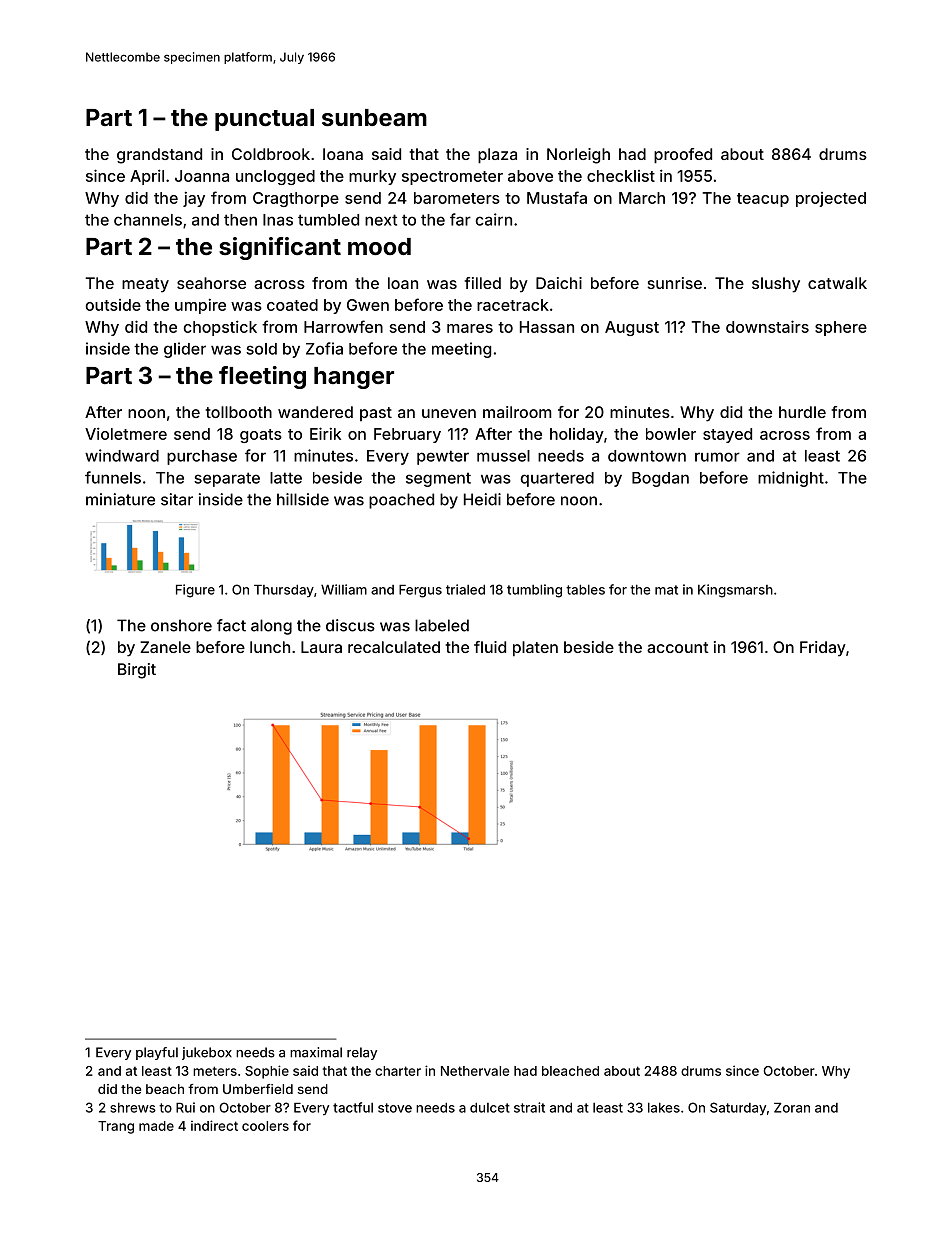 This screenshot has height=1233, width=952. I want to click on Trang, so click(116, 1127).
